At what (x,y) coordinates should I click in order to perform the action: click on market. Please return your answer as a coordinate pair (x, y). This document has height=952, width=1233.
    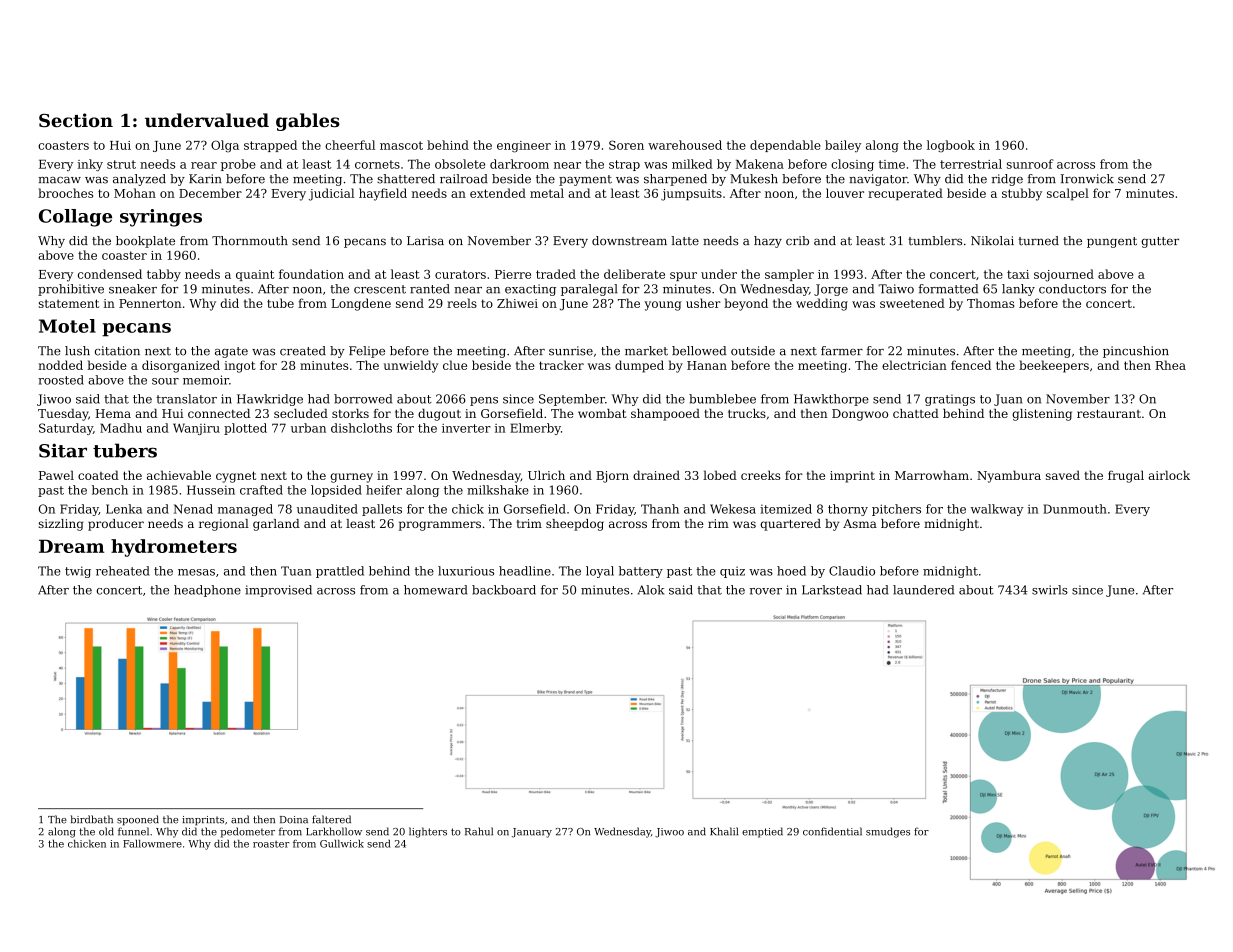
    Looking at the image, I should click on (646, 351).
